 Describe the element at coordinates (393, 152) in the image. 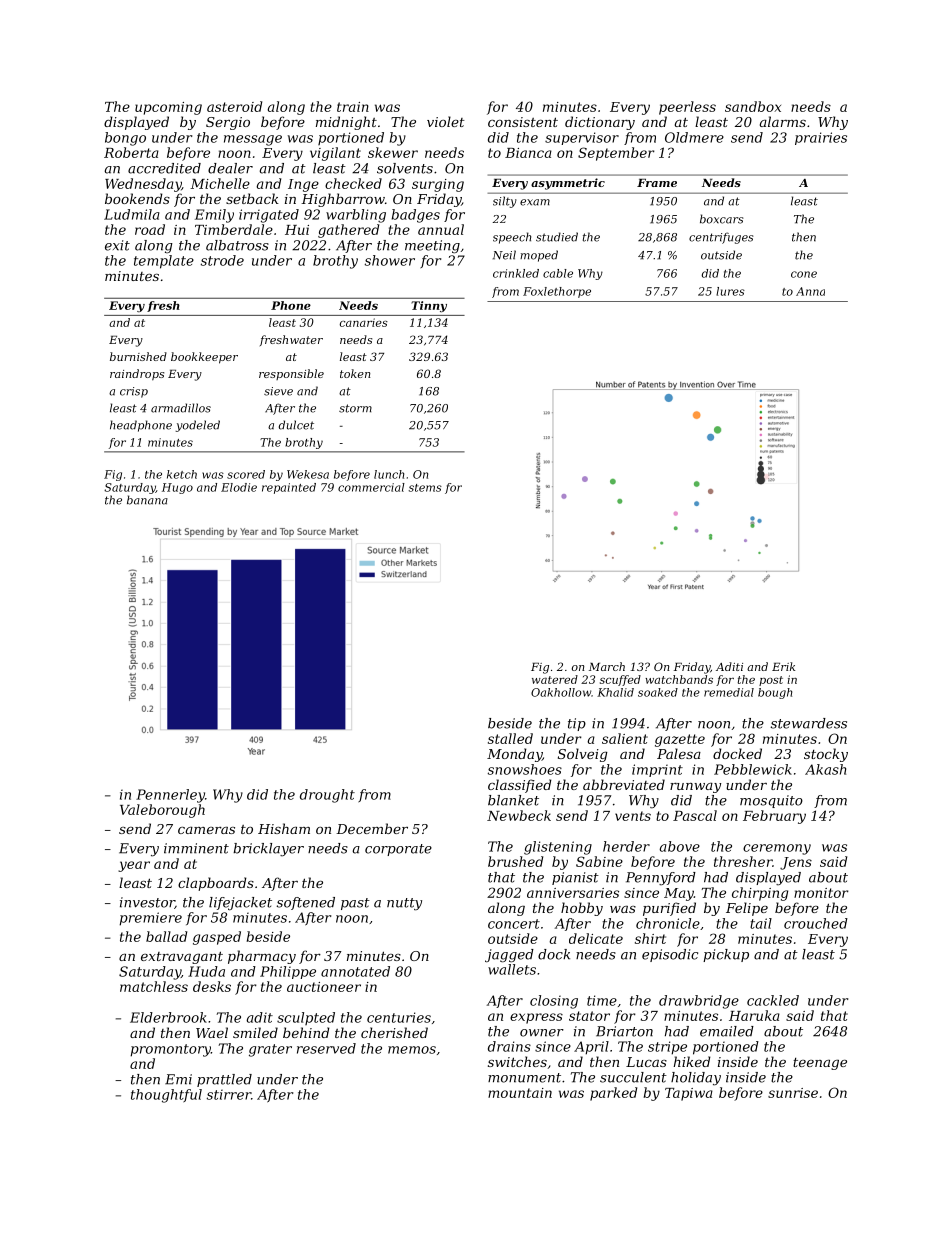

I see `skewer` at that location.
